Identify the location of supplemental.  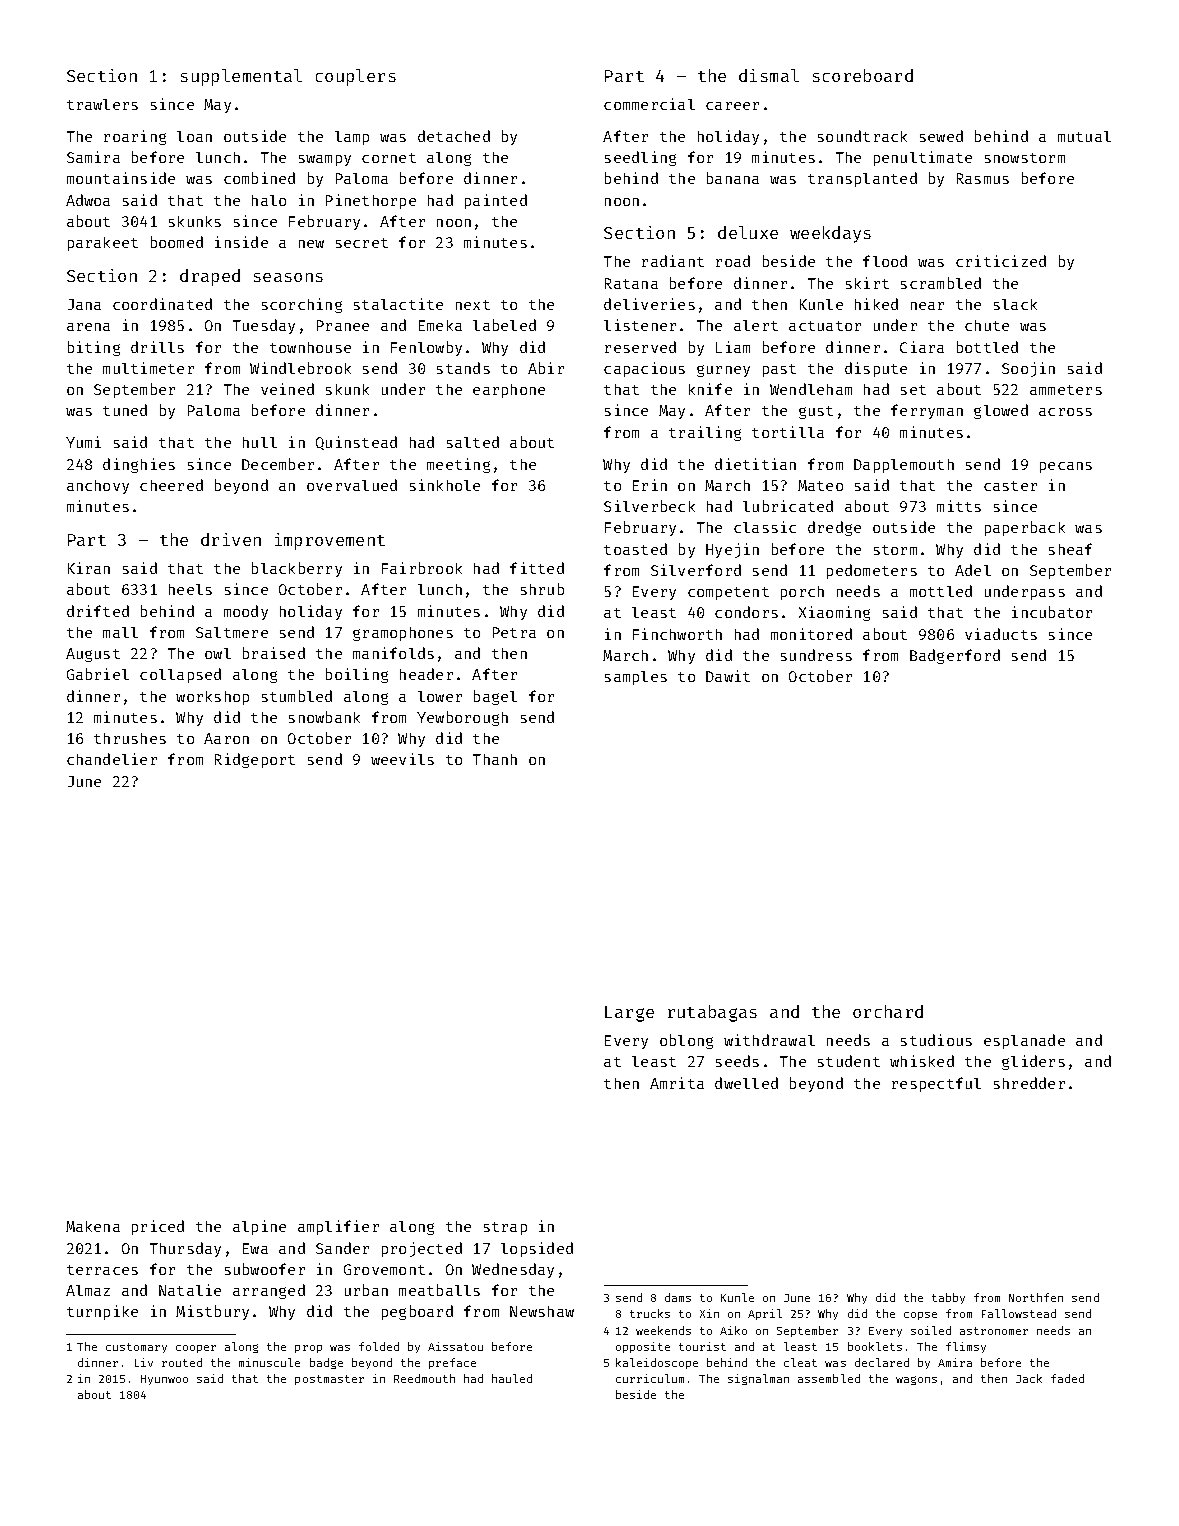
(241, 77).
